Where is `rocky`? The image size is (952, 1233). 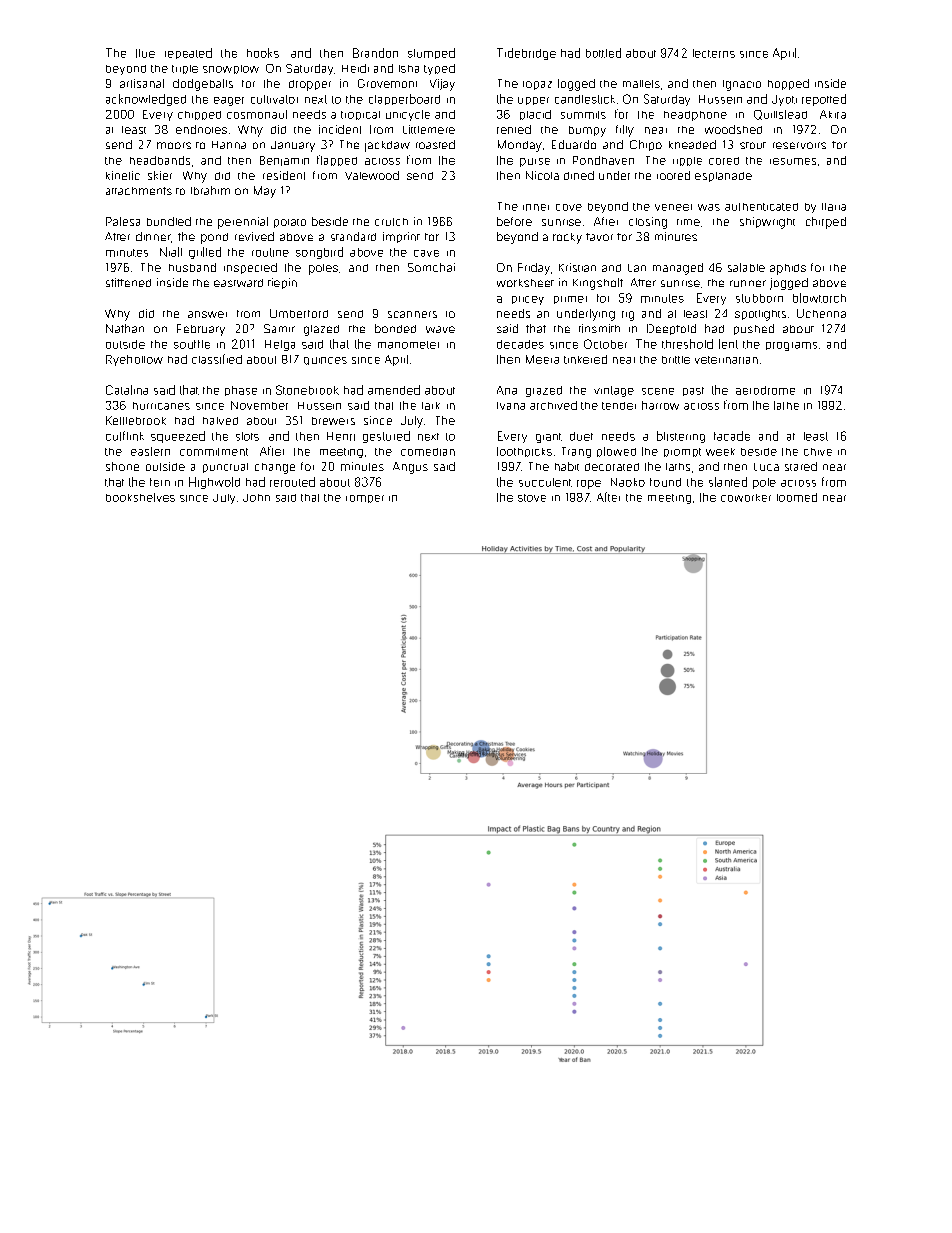
rocky is located at coordinates (567, 238).
